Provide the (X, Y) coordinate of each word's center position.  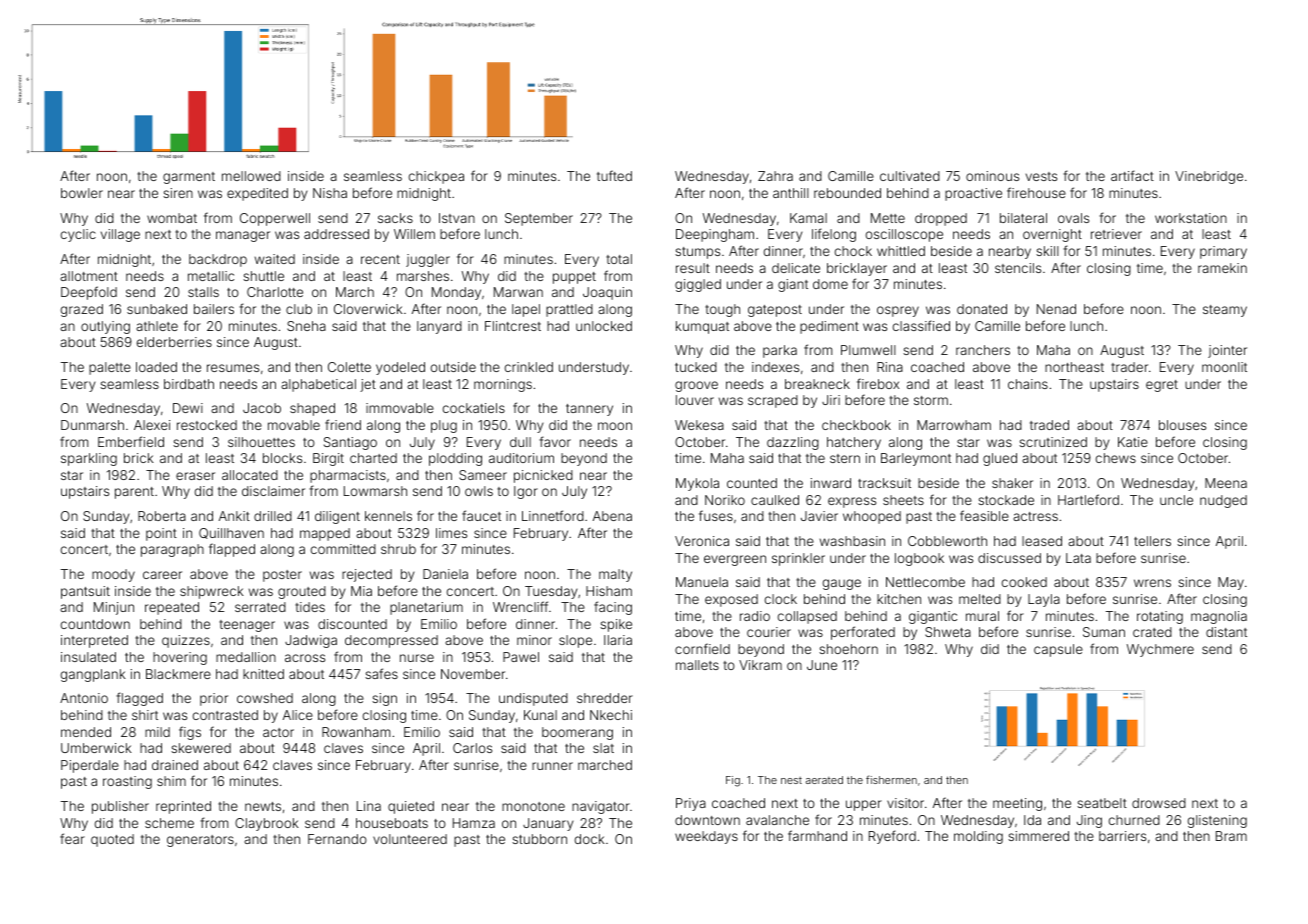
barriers (1122, 836)
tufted (614, 175)
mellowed (251, 176)
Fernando (337, 839)
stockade (1006, 500)
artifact (1132, 175)
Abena (612, 516)
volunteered (410, 839)
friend (343, 424)
